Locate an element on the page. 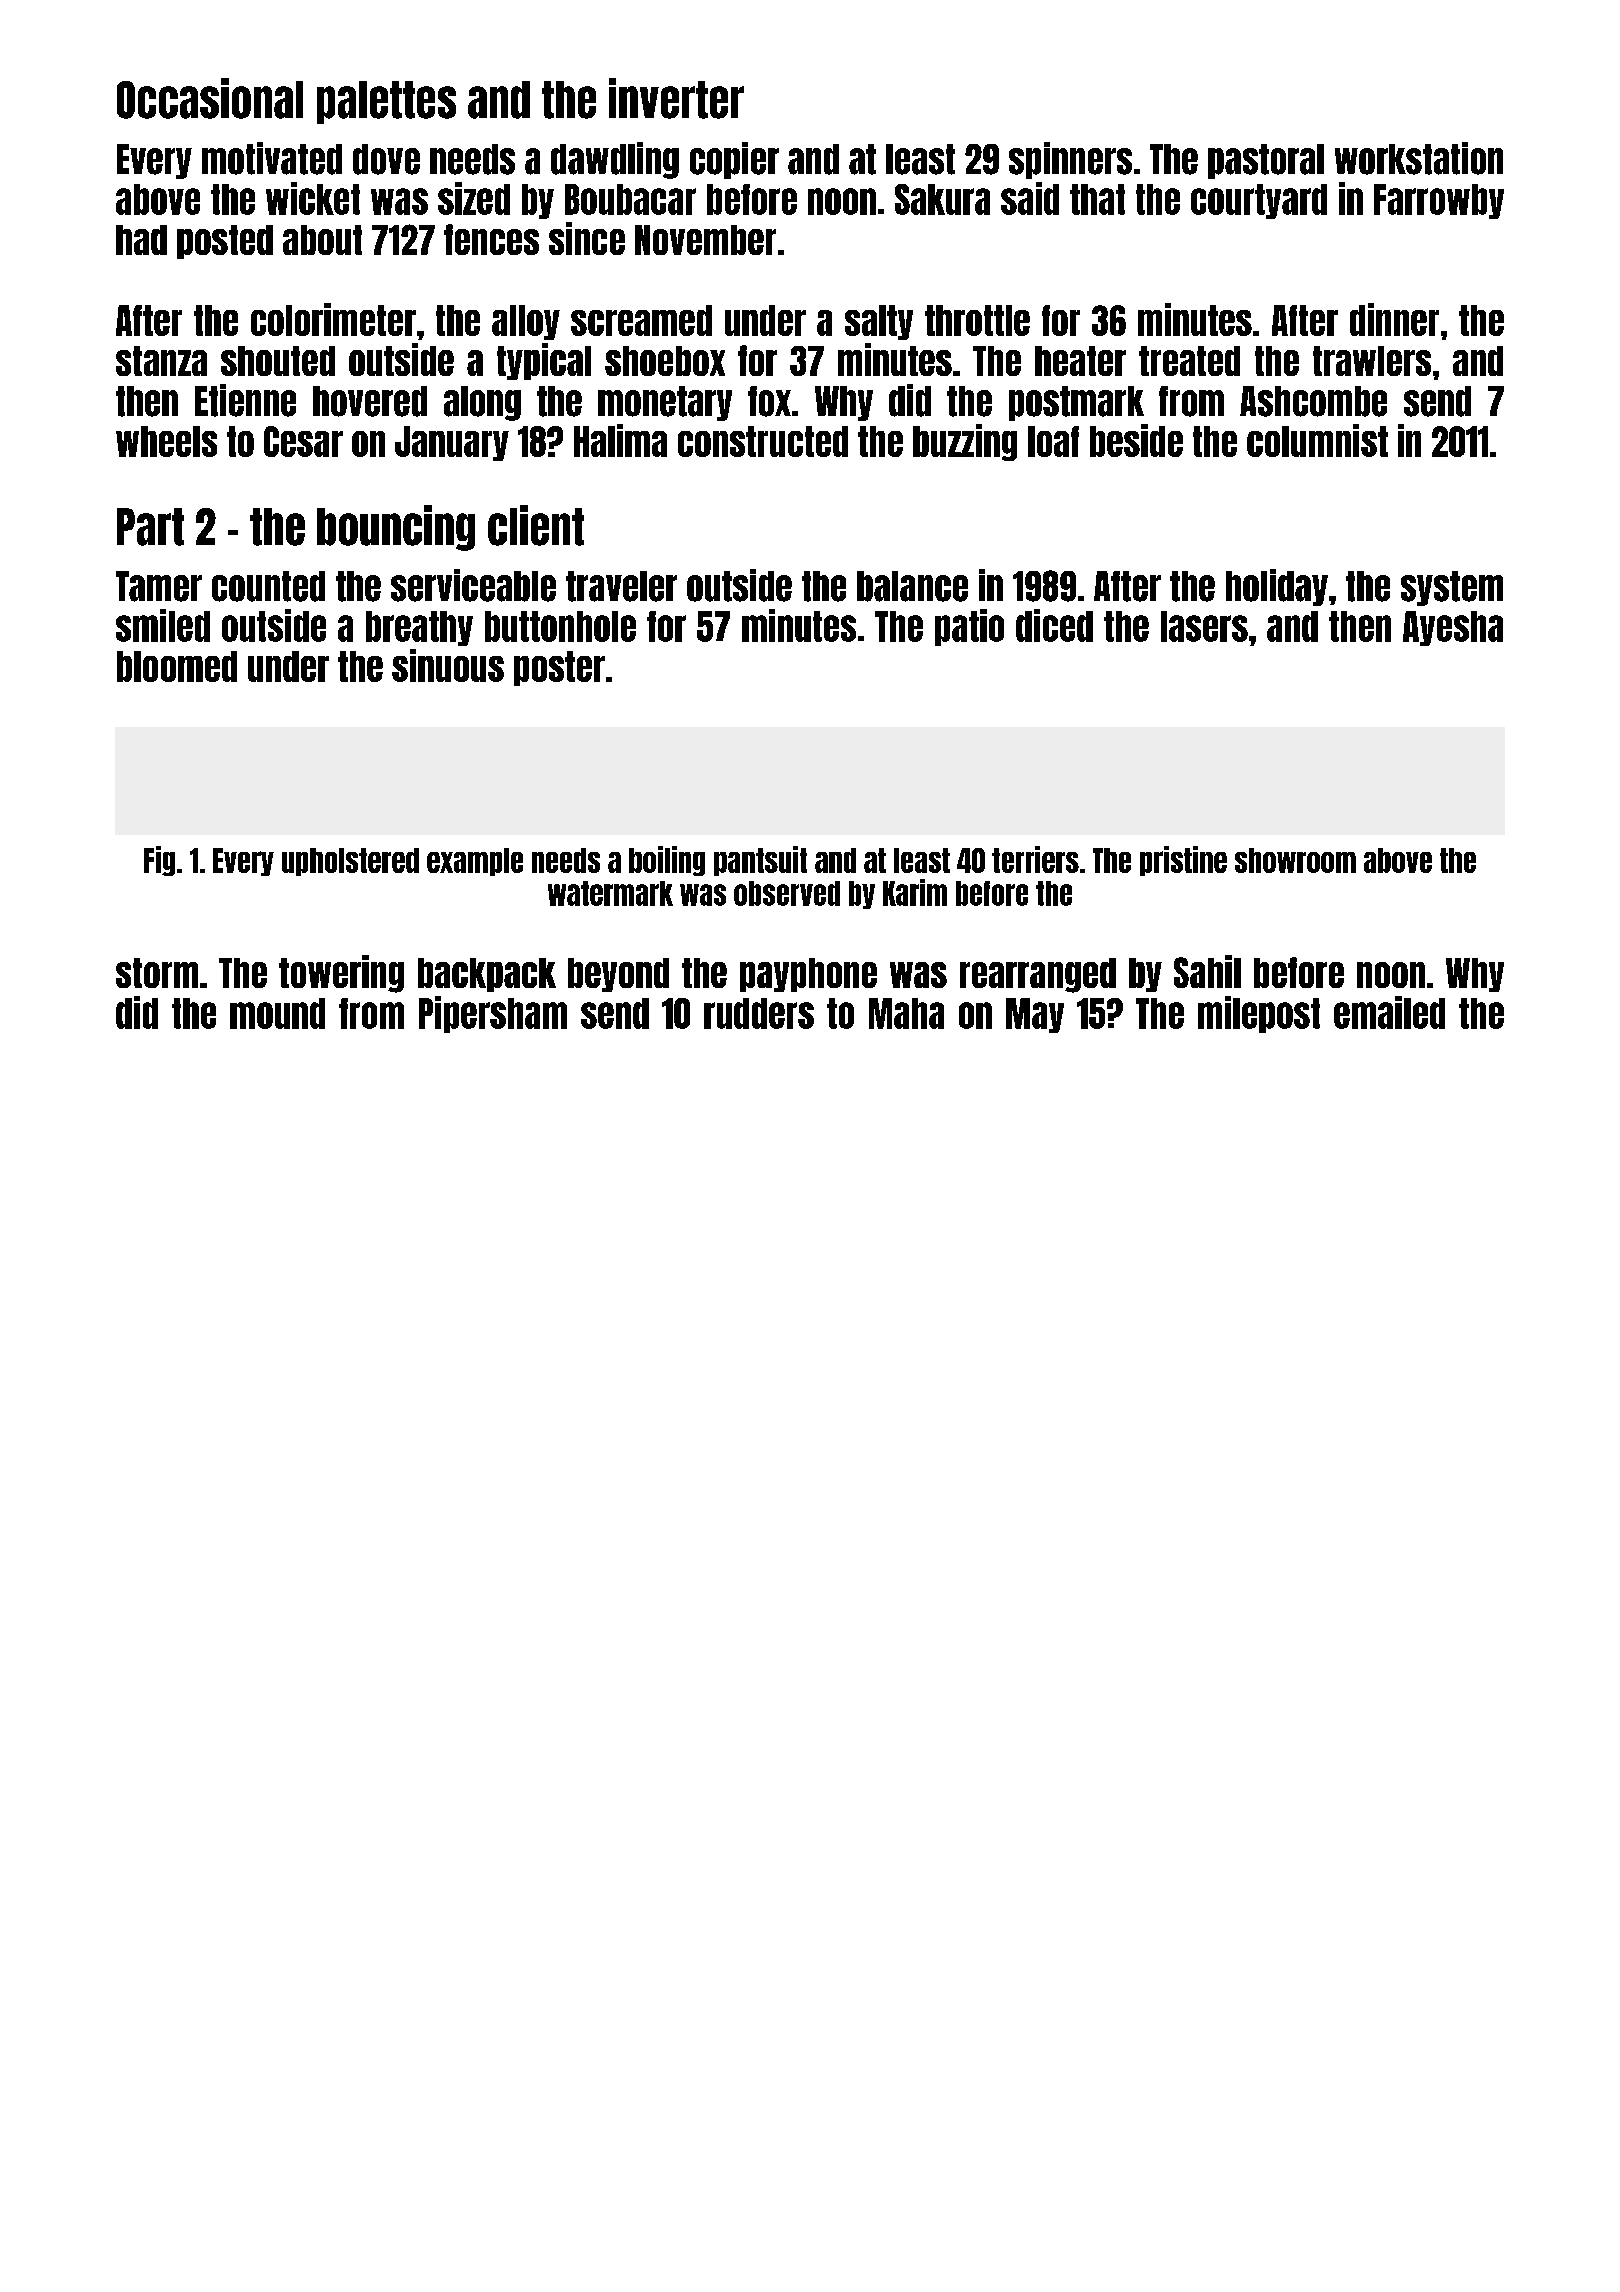 This page has width=1620, height=2292. Occasional is located at coordinates (210, 98).
